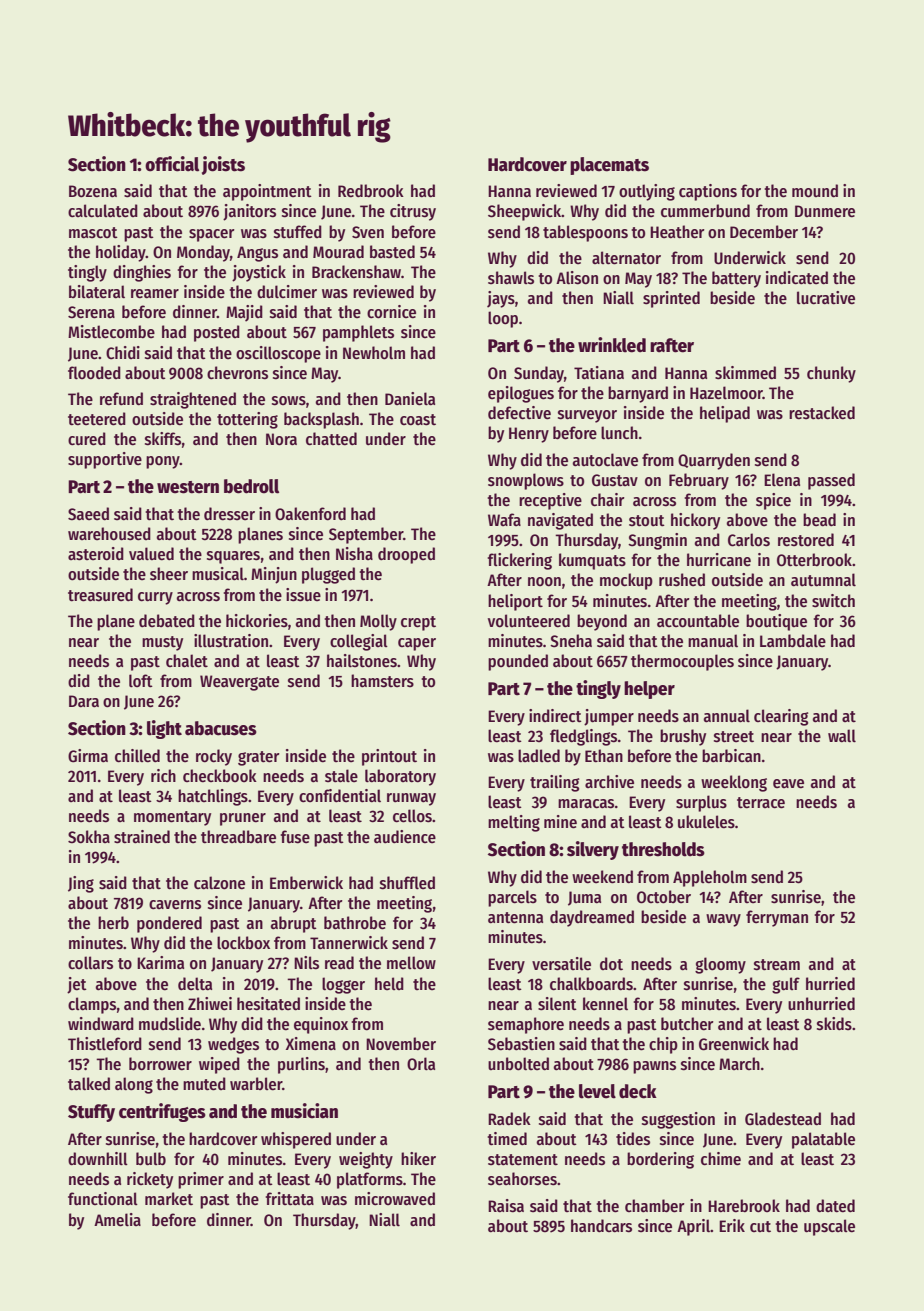 The width and height of the screenshot is (924, 1311). I want to click on appointment, so click(267, 192).
